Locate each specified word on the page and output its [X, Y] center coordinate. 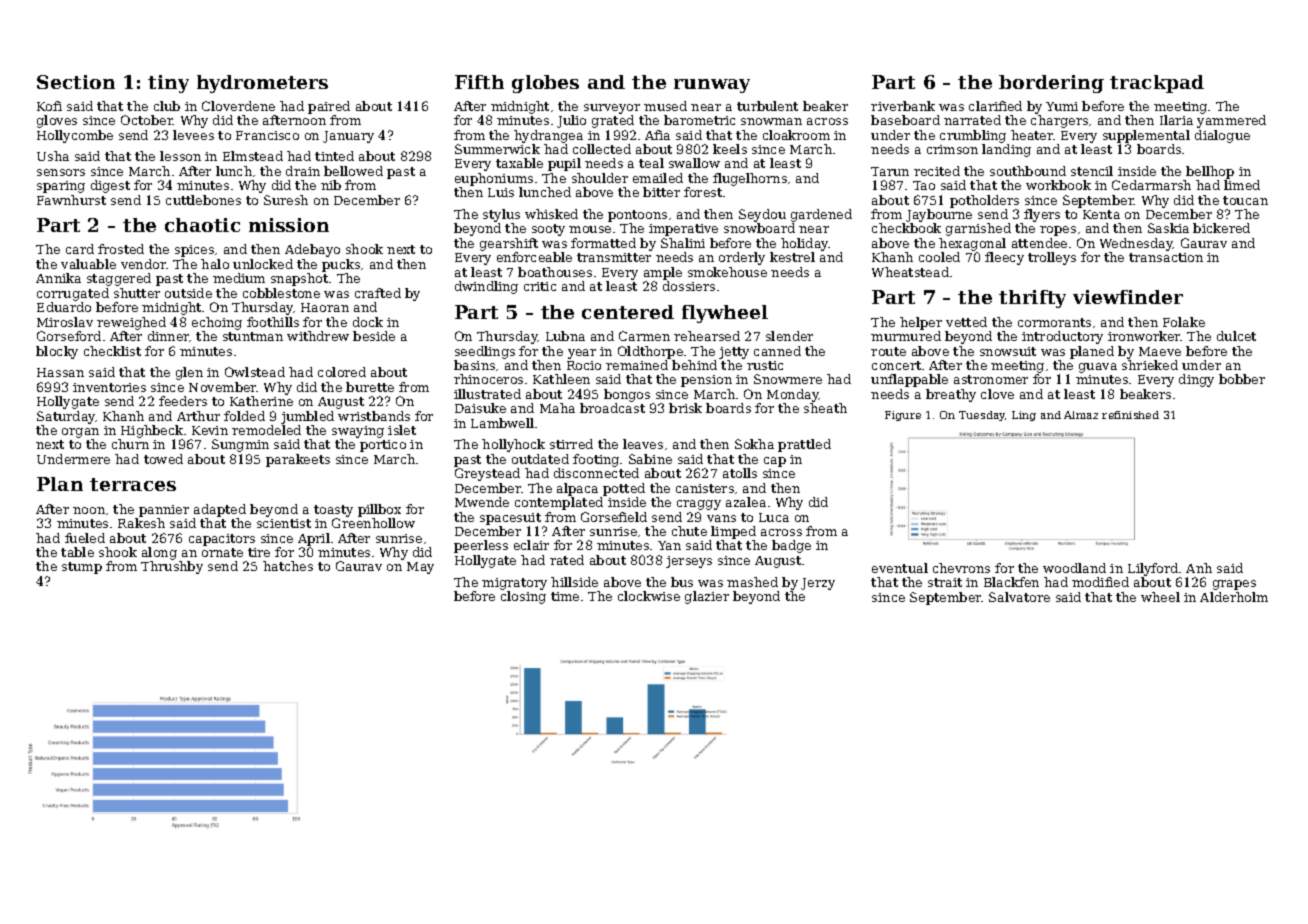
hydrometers [262, 84]
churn [130, 444]
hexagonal [972, 244]
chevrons [961, 568]
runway [712, 86]
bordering [1051, 84]
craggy [699, 505]
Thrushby [172, 567]
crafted [378, 293]
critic [540, 286]
